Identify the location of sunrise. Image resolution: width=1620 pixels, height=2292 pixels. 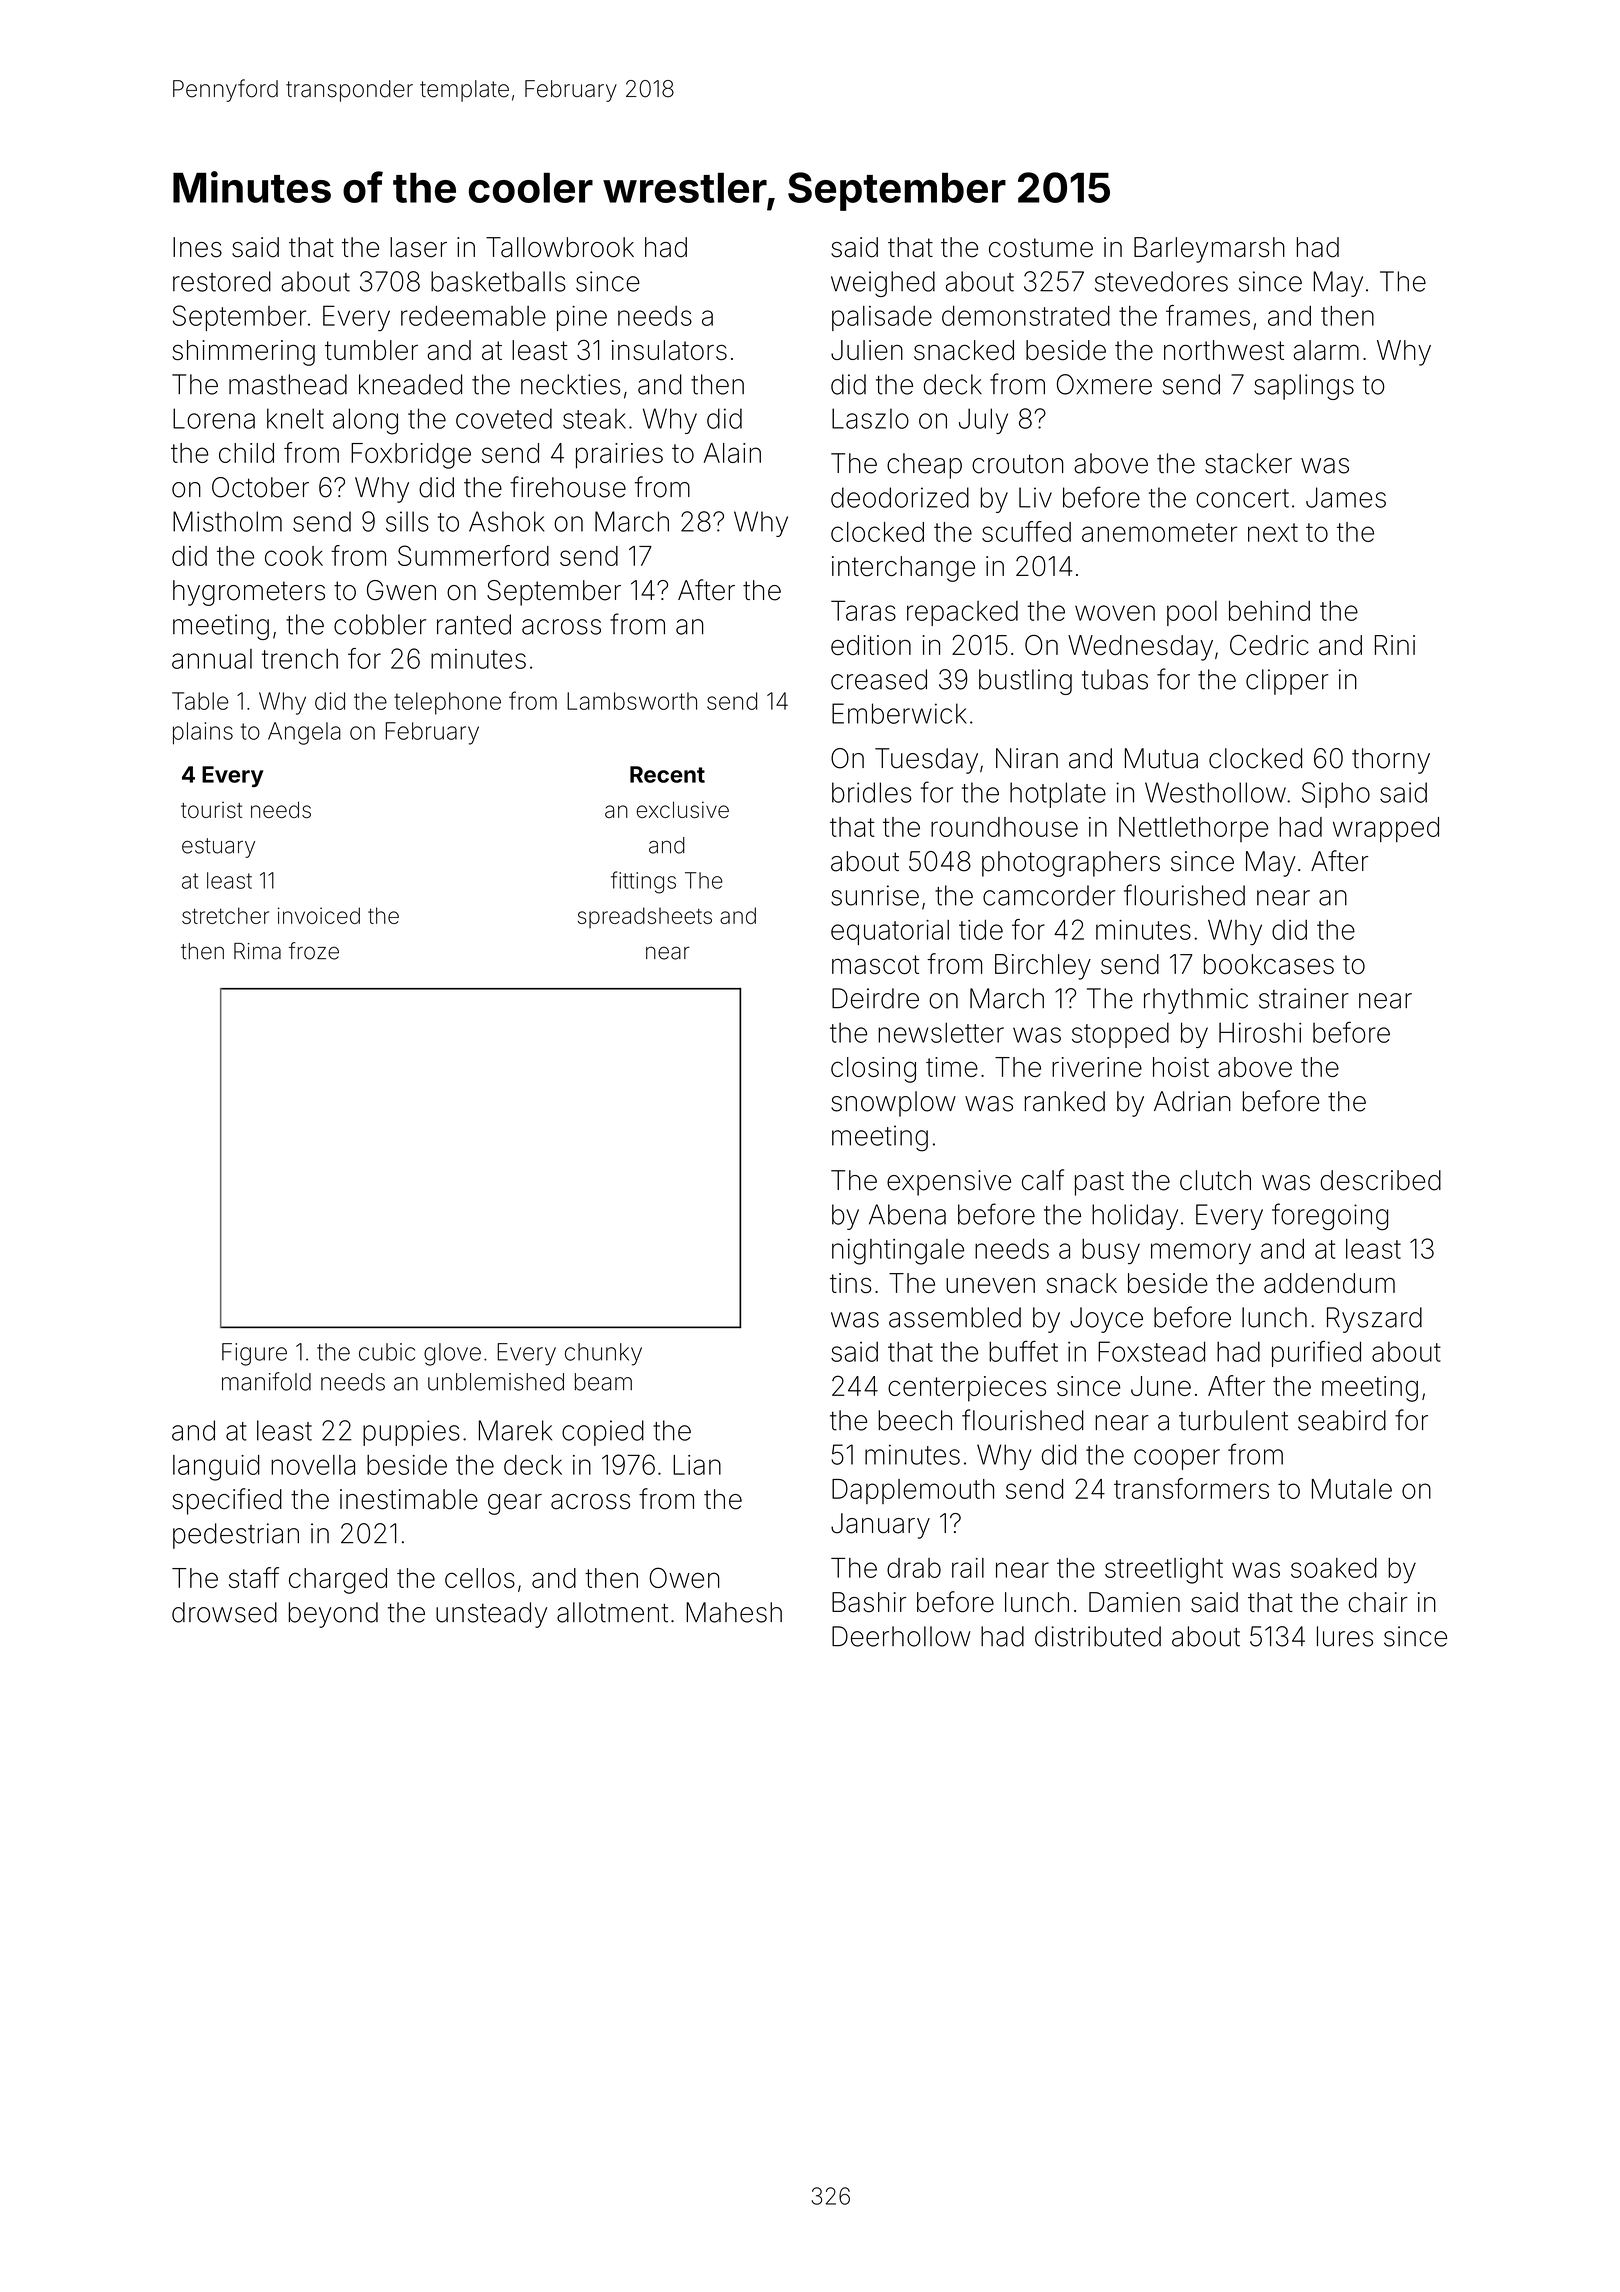
(875, 895).
